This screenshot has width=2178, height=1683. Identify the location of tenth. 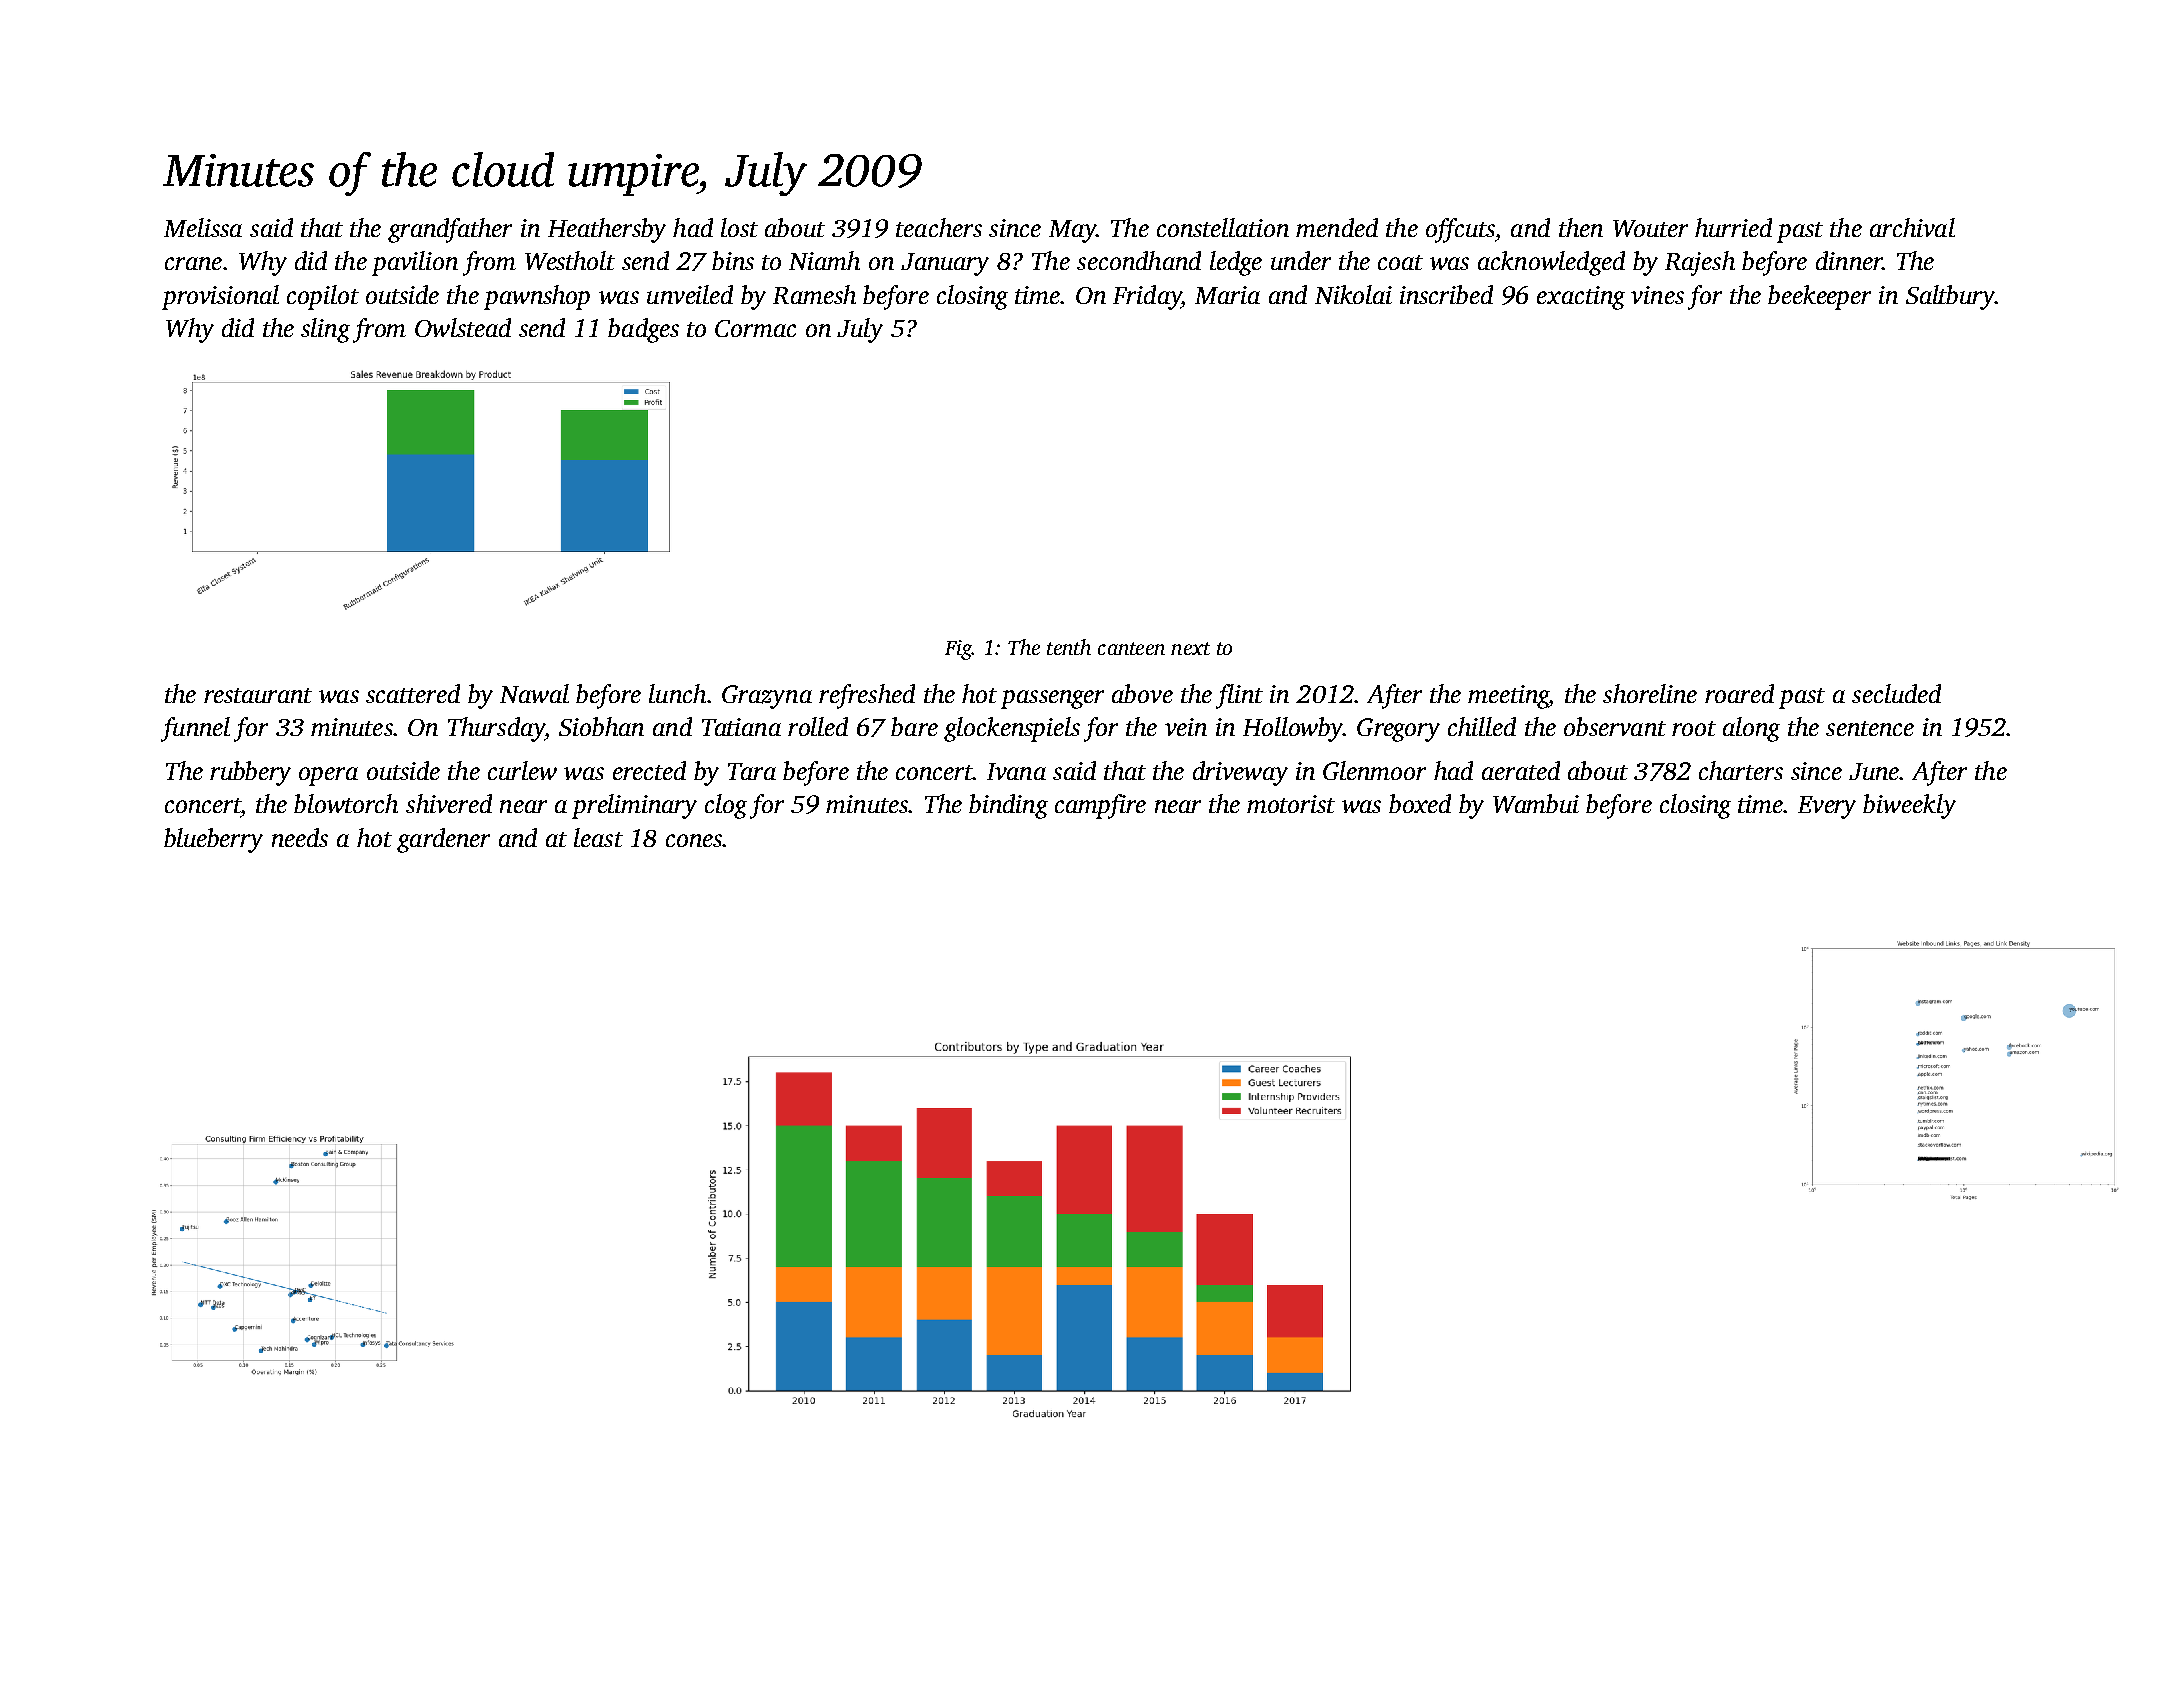
(1069, 647).
